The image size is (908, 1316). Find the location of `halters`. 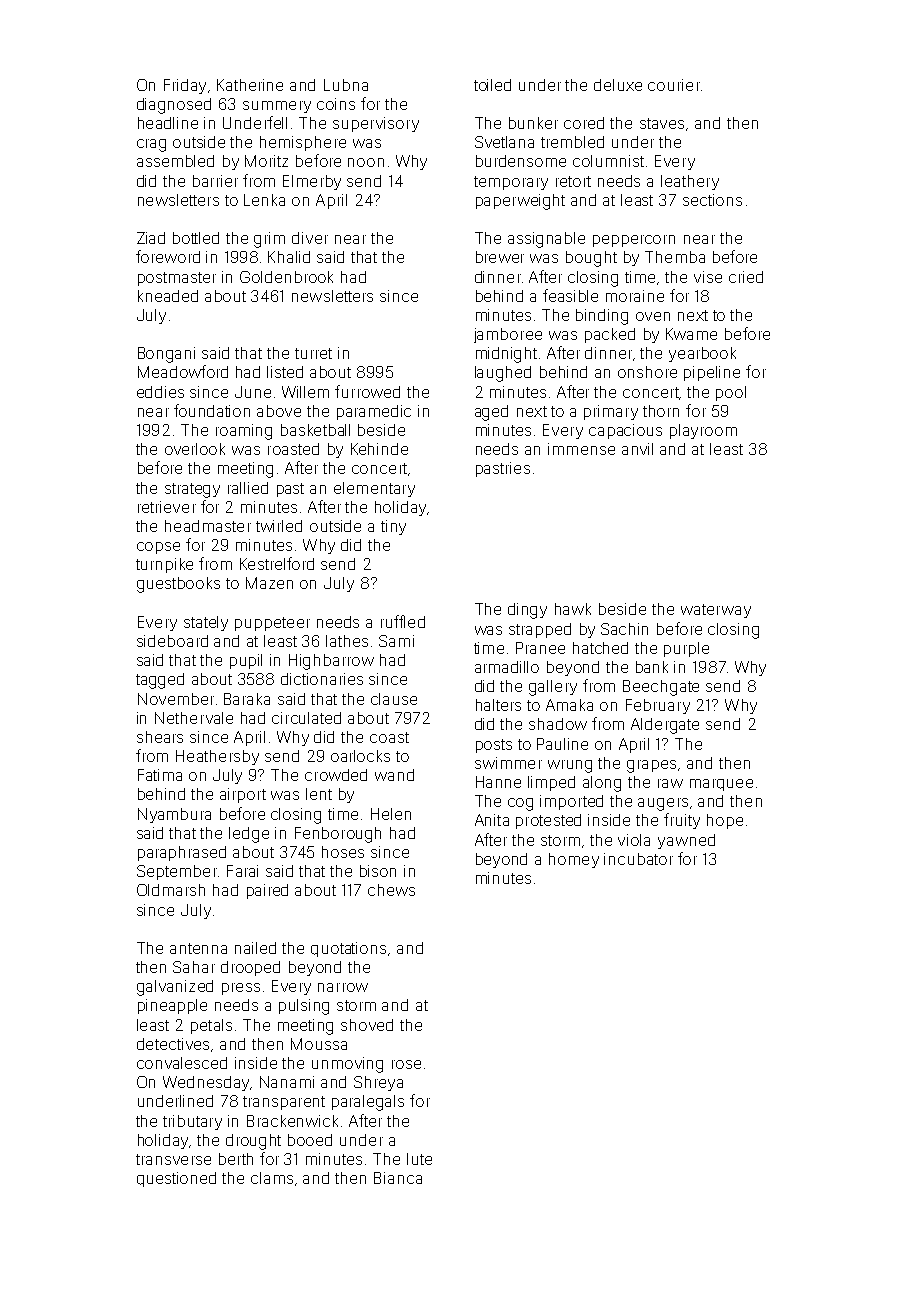

halters is located at coordinates (498, 705).
